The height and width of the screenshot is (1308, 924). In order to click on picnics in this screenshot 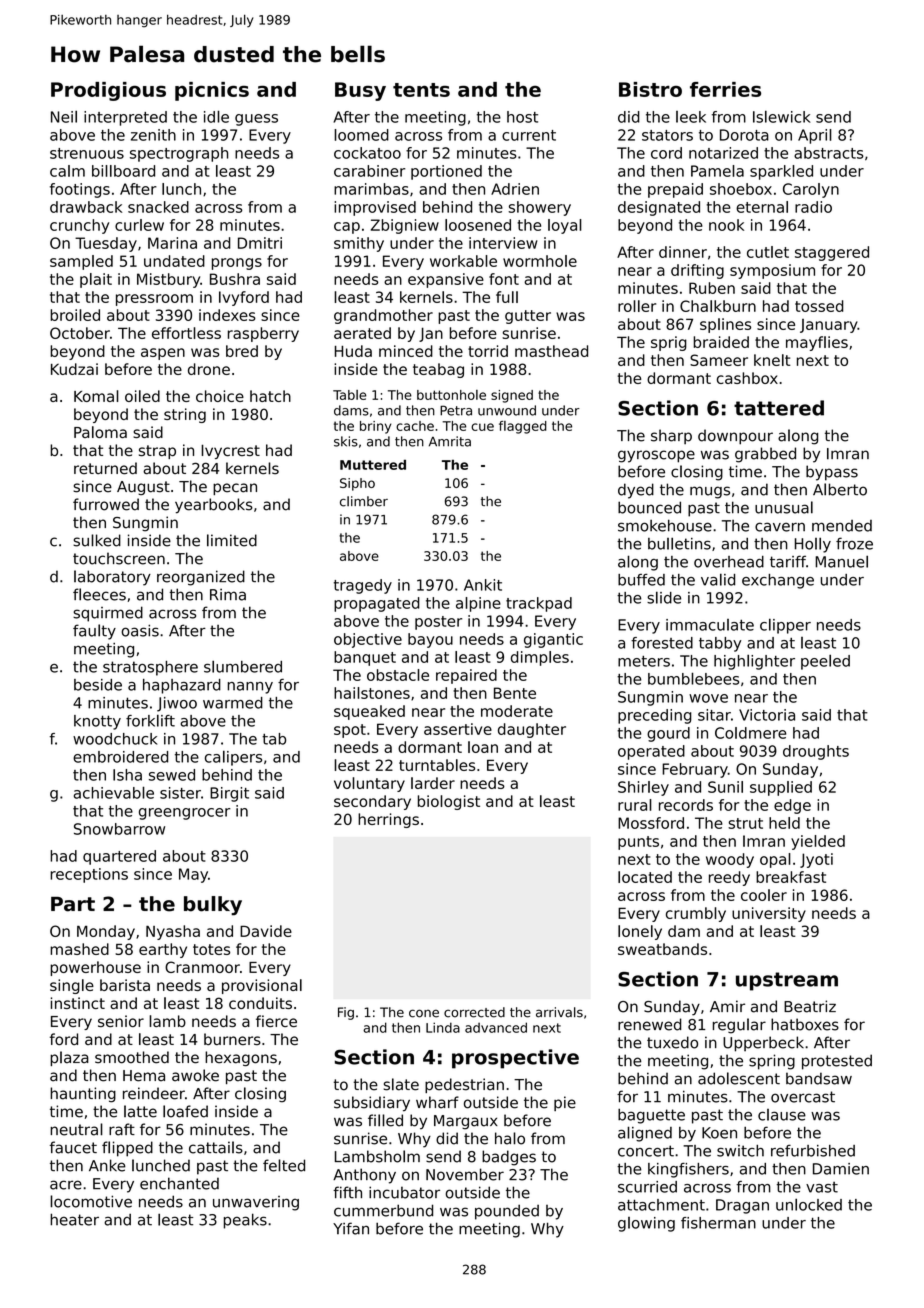, I will do `click(212, 91)`.
